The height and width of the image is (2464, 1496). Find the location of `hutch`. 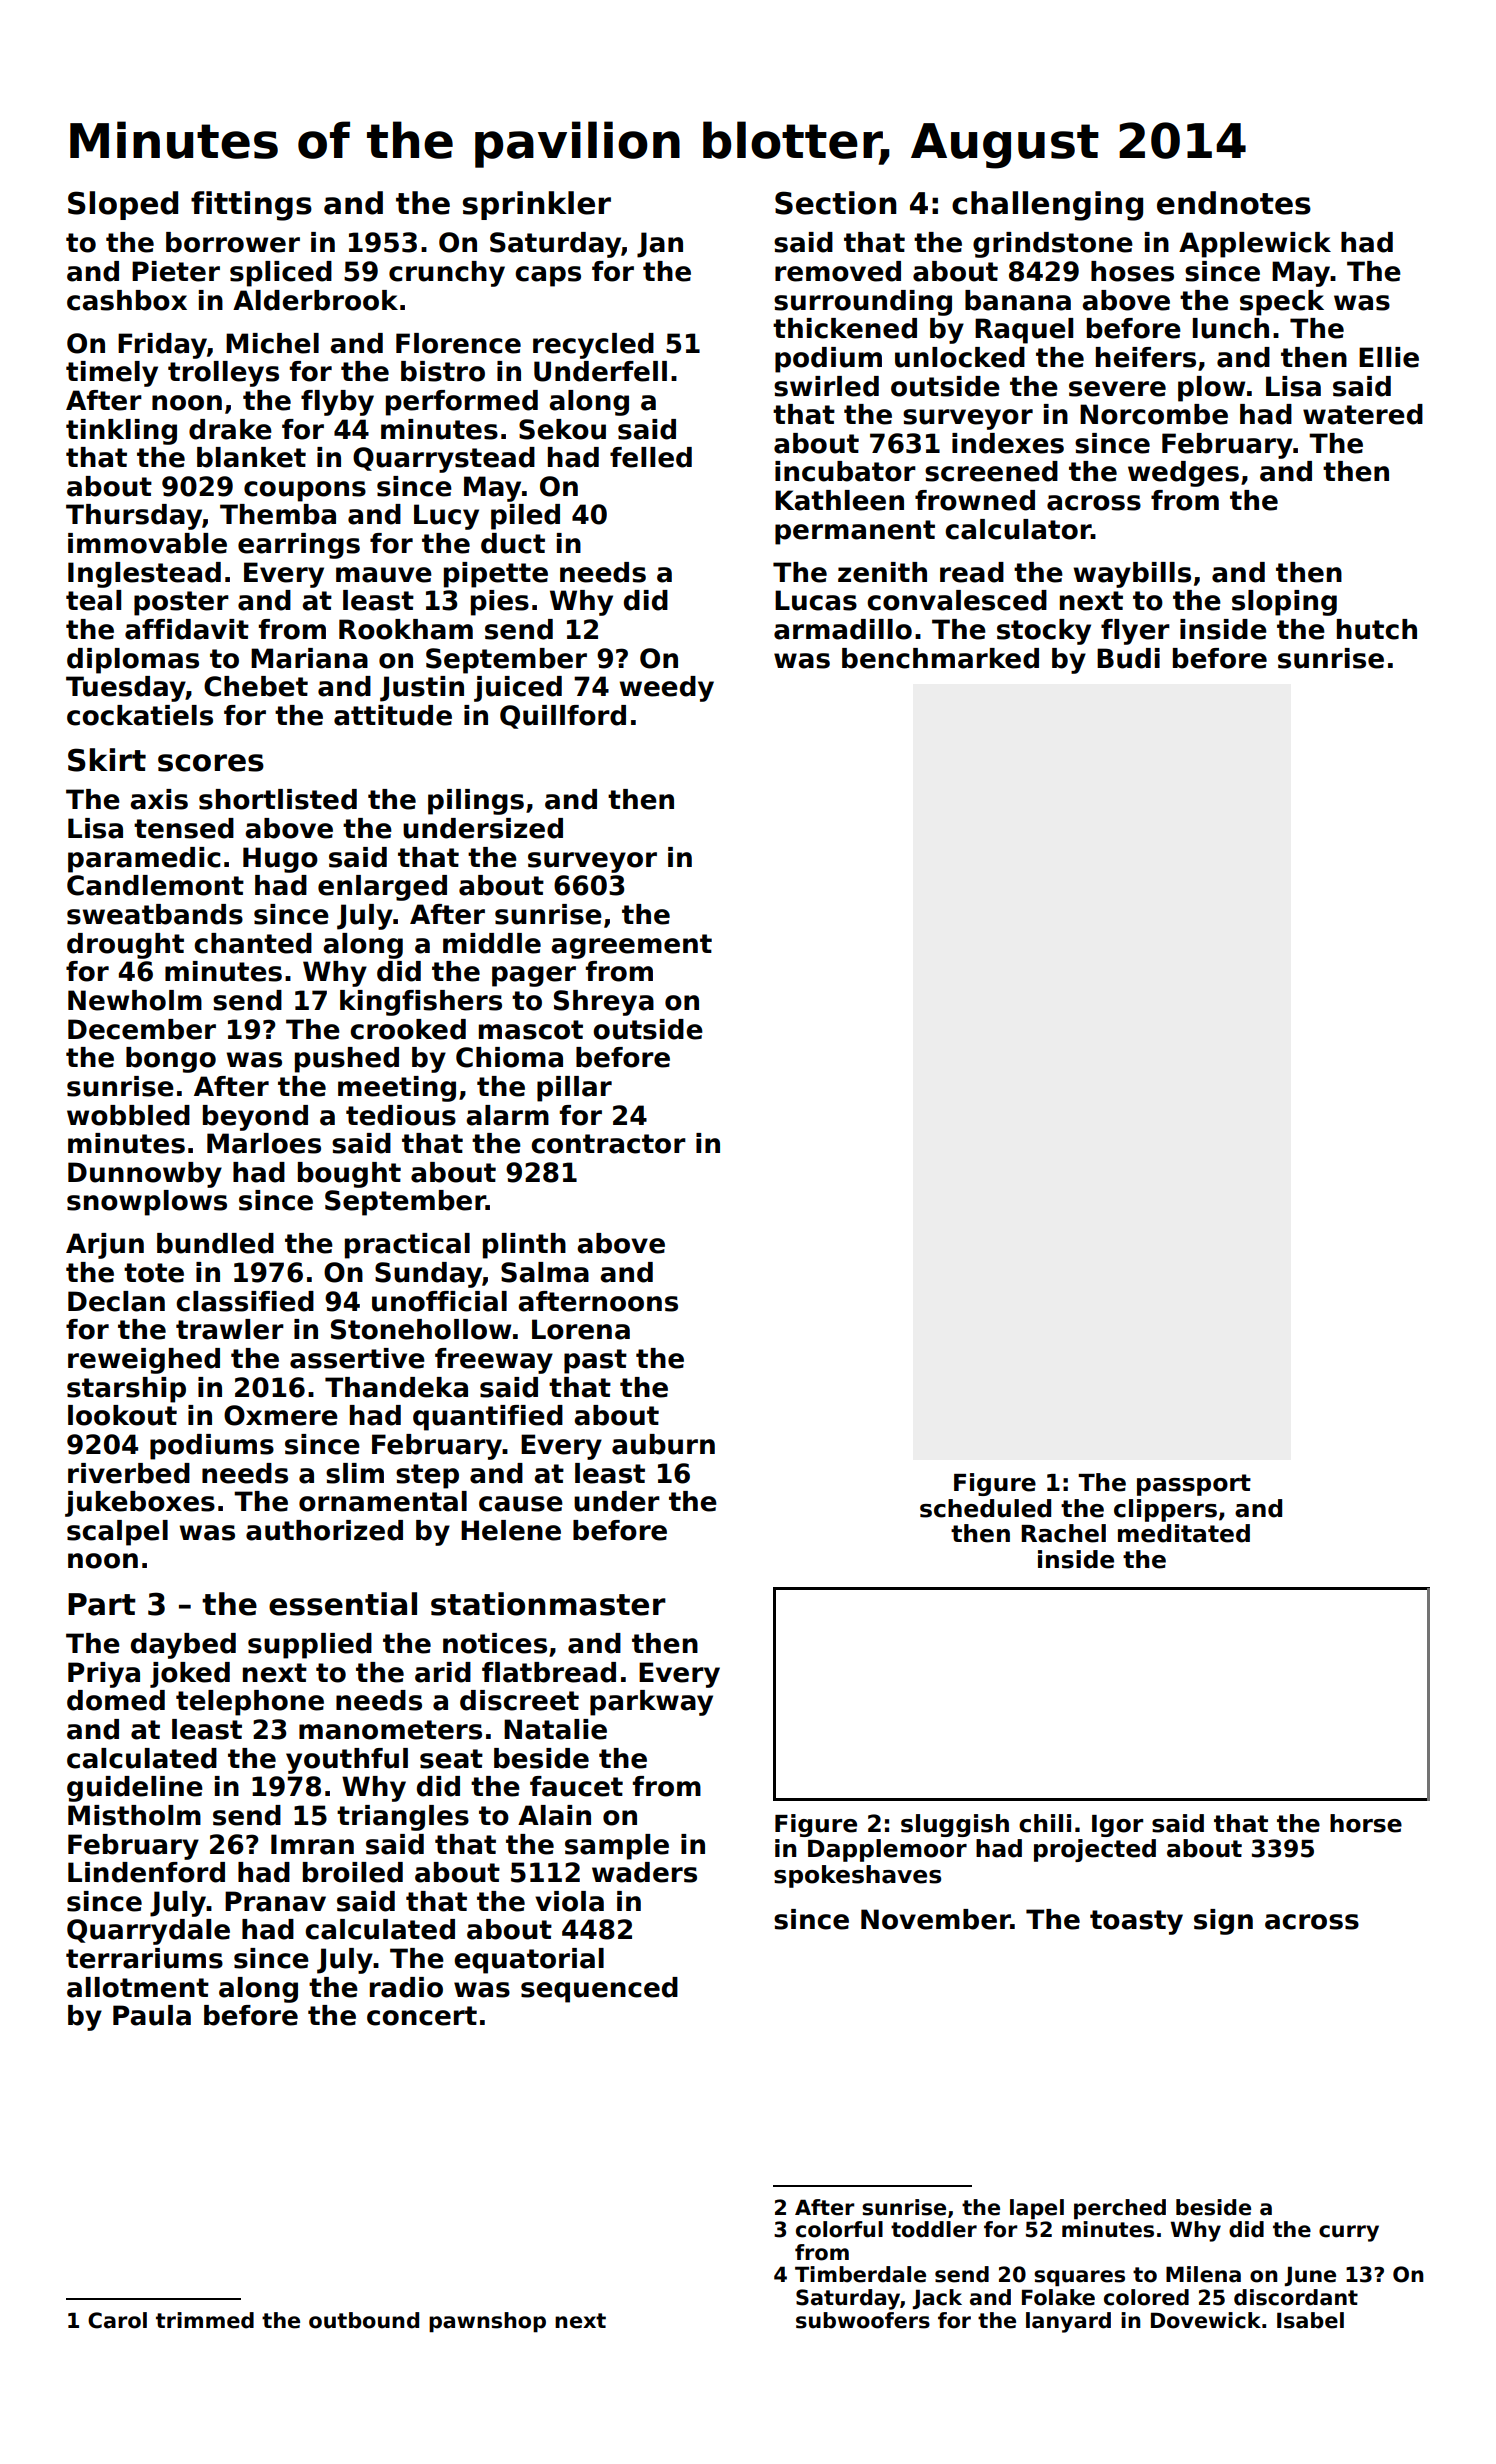

hutch is located at coordinates (1377, 629).
